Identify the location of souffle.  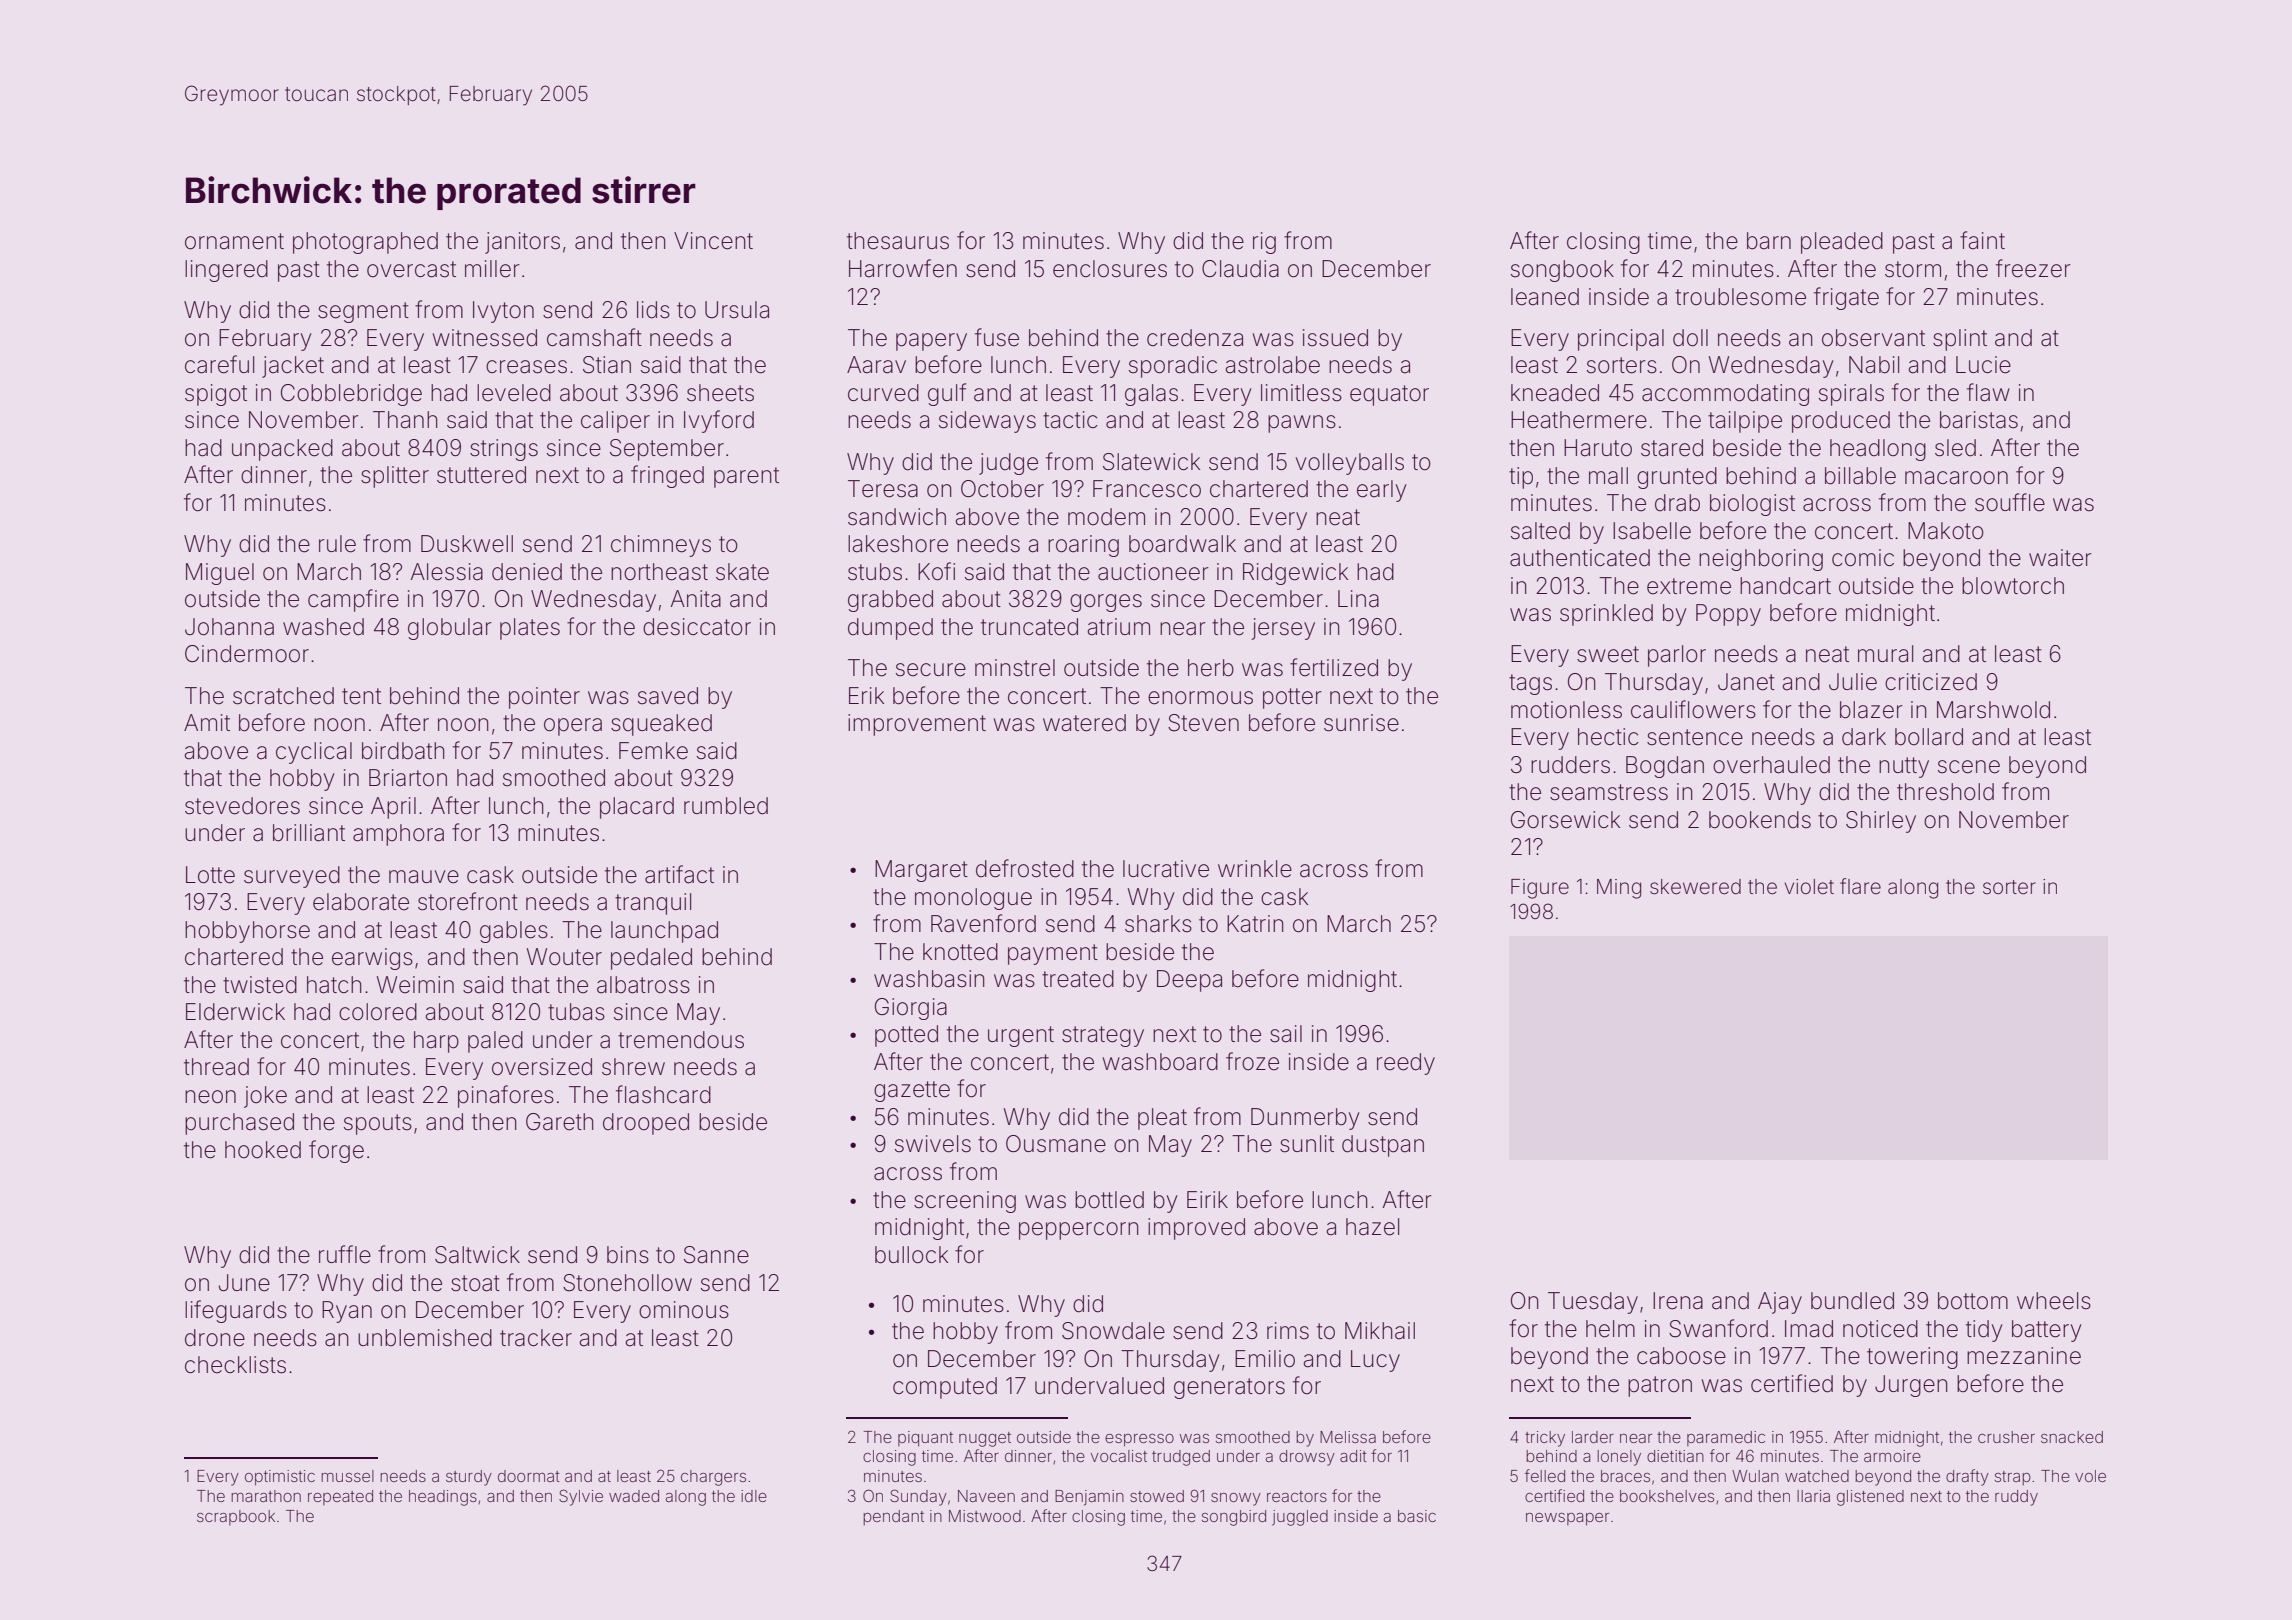
(2010, 502).
